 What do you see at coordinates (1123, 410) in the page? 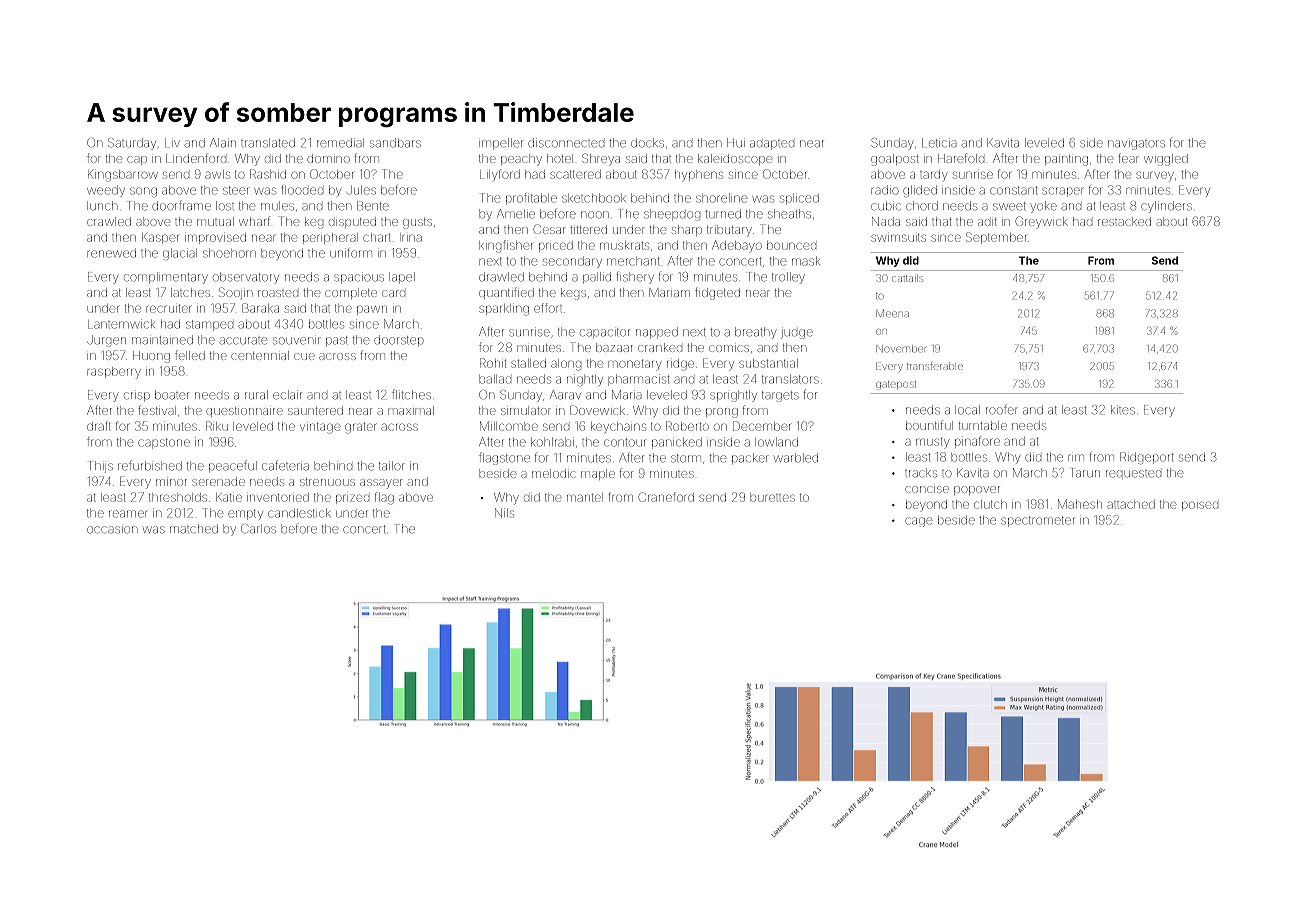
I see `kites` at bounding box center [1123, 410].
